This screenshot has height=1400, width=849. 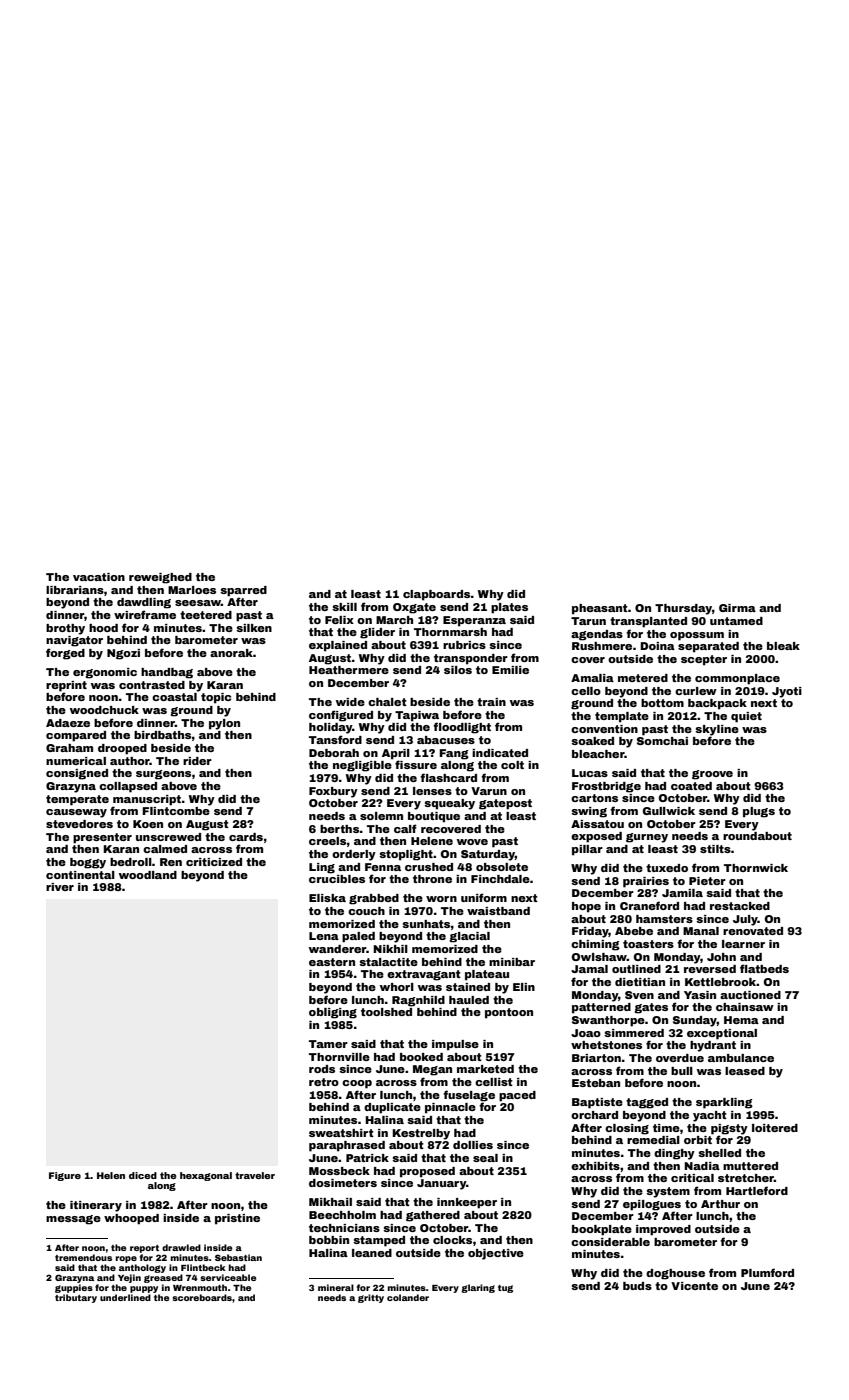 What do you see at coordinates (759, 812) in the screenshot?
I see `plugs` at bounding box center [759, 812].
